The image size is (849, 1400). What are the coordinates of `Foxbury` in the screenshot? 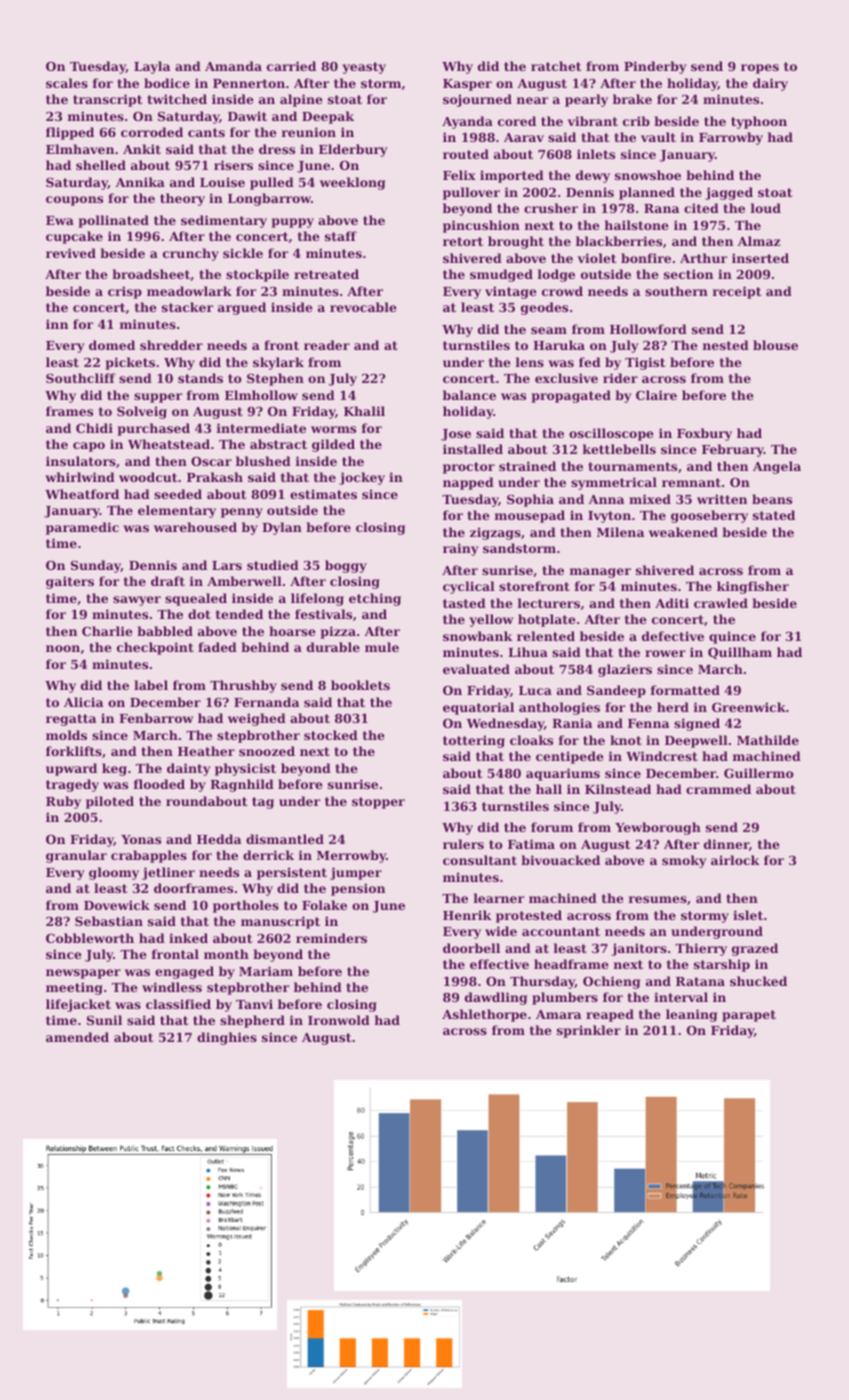 It's located at (704, 434).
